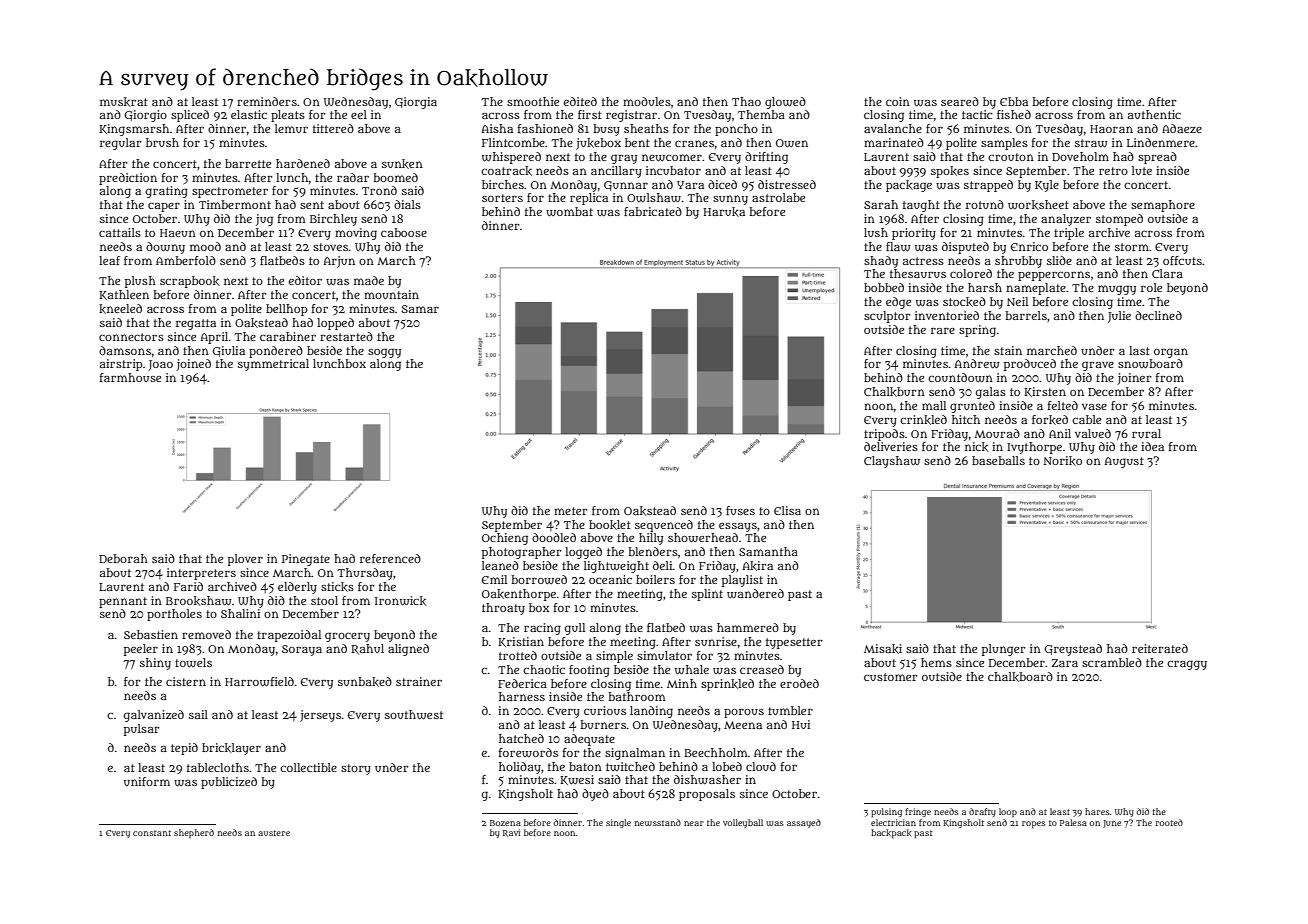  What do you see at coordinates (420, 309) in the screenshot?
I see `Samar` at bounding box center [420, 309].
